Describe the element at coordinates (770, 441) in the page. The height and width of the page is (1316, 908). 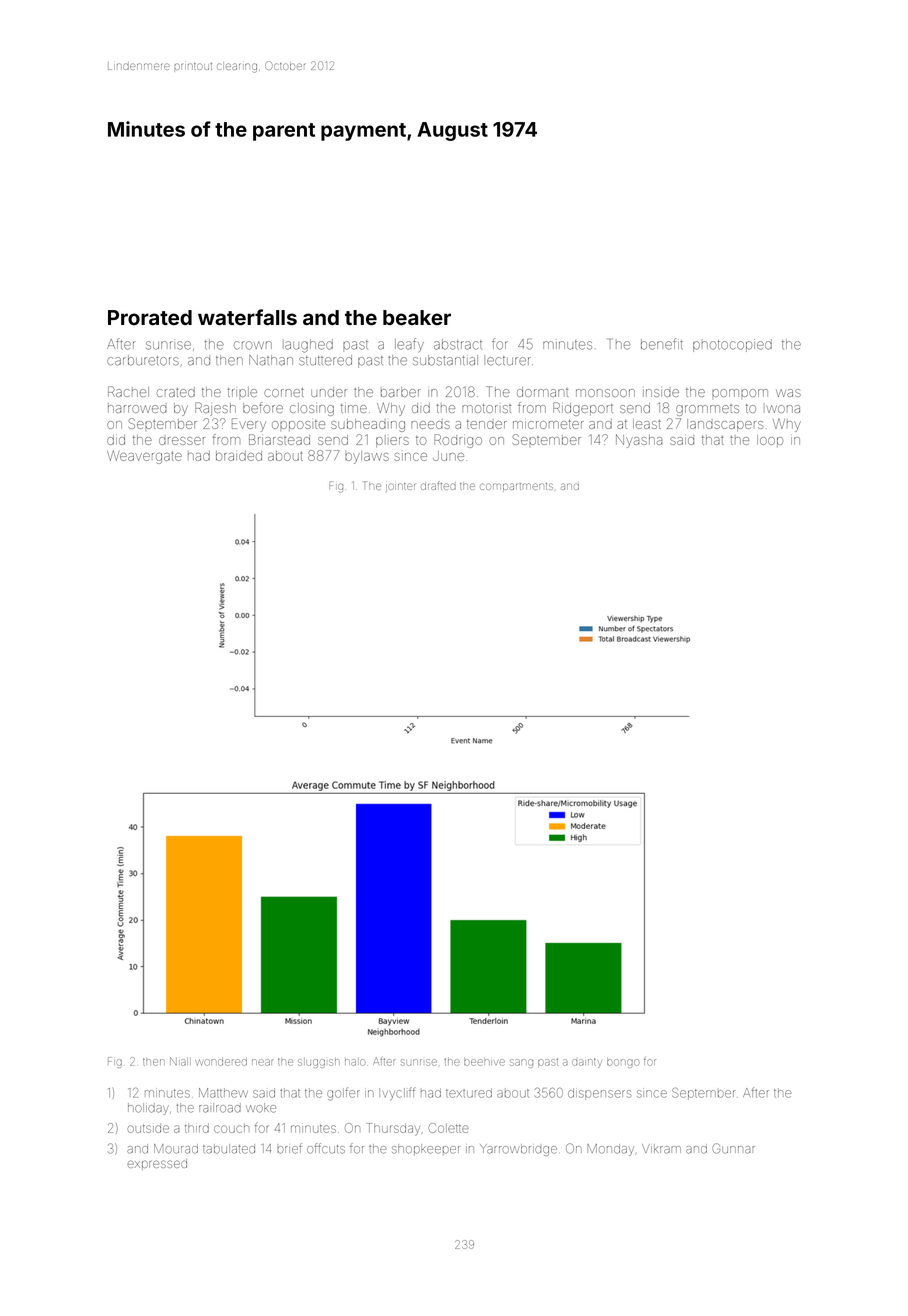
I see `loop` at that location.
